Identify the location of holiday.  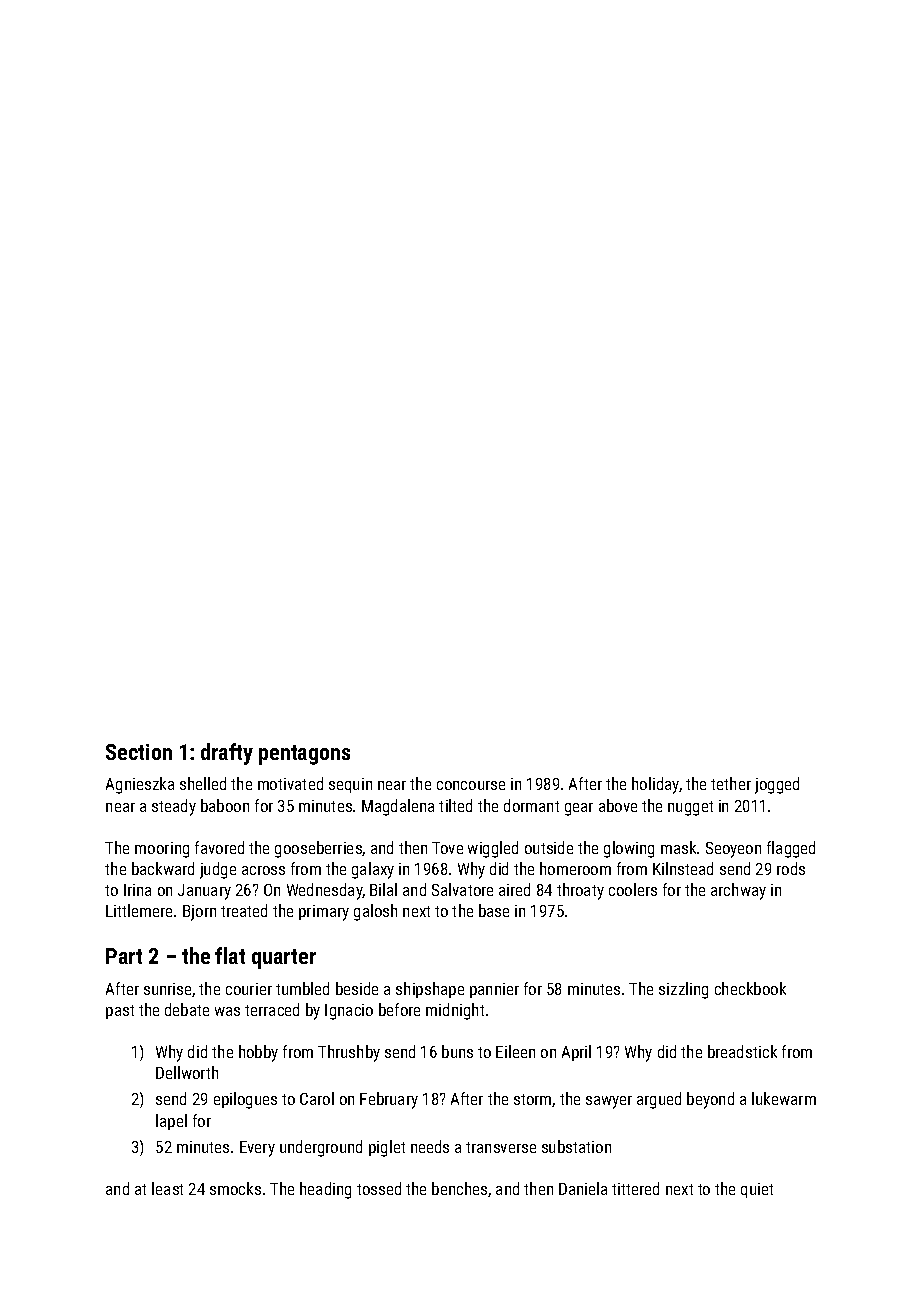
(656, 785).
